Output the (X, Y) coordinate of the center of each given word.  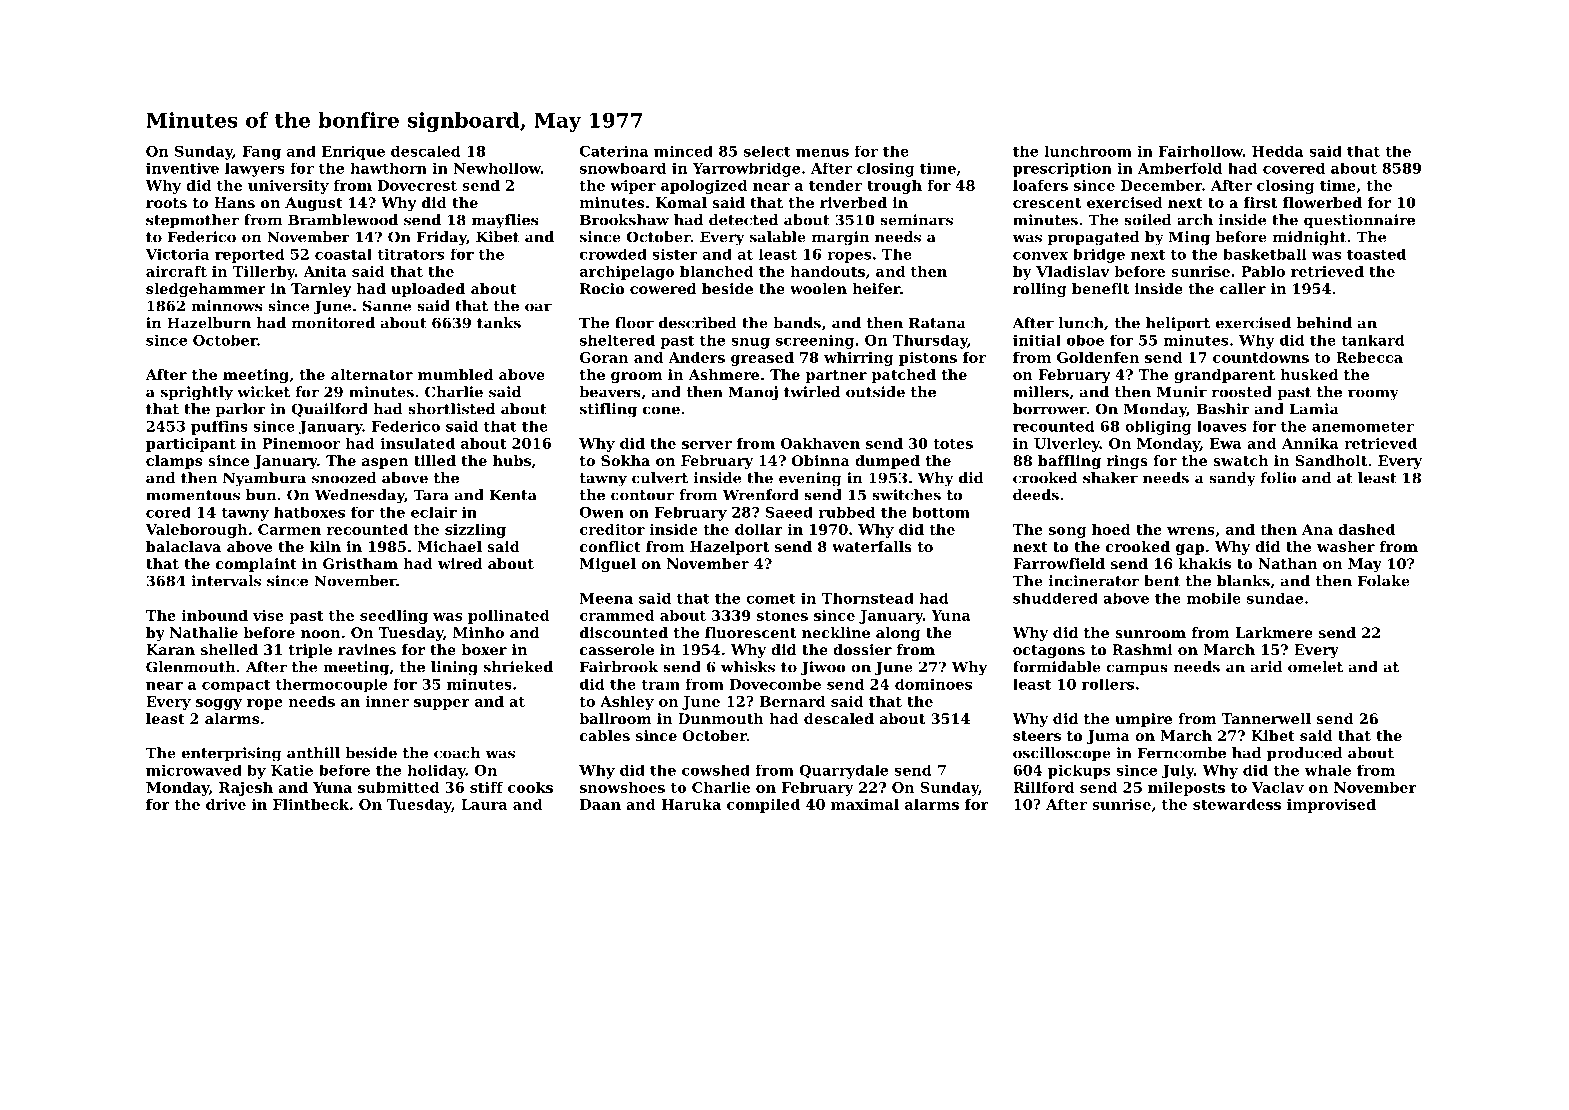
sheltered (617, 340)
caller (1243, 288)
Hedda (1278, 151)
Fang (261, 153)
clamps (174, 462)
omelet (1315, 667)
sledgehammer (206, 290)
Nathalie (204, 632)
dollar (759, 529)
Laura (484, 804)
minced (683, 151)
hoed (1111, 529)
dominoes (933, 684)
